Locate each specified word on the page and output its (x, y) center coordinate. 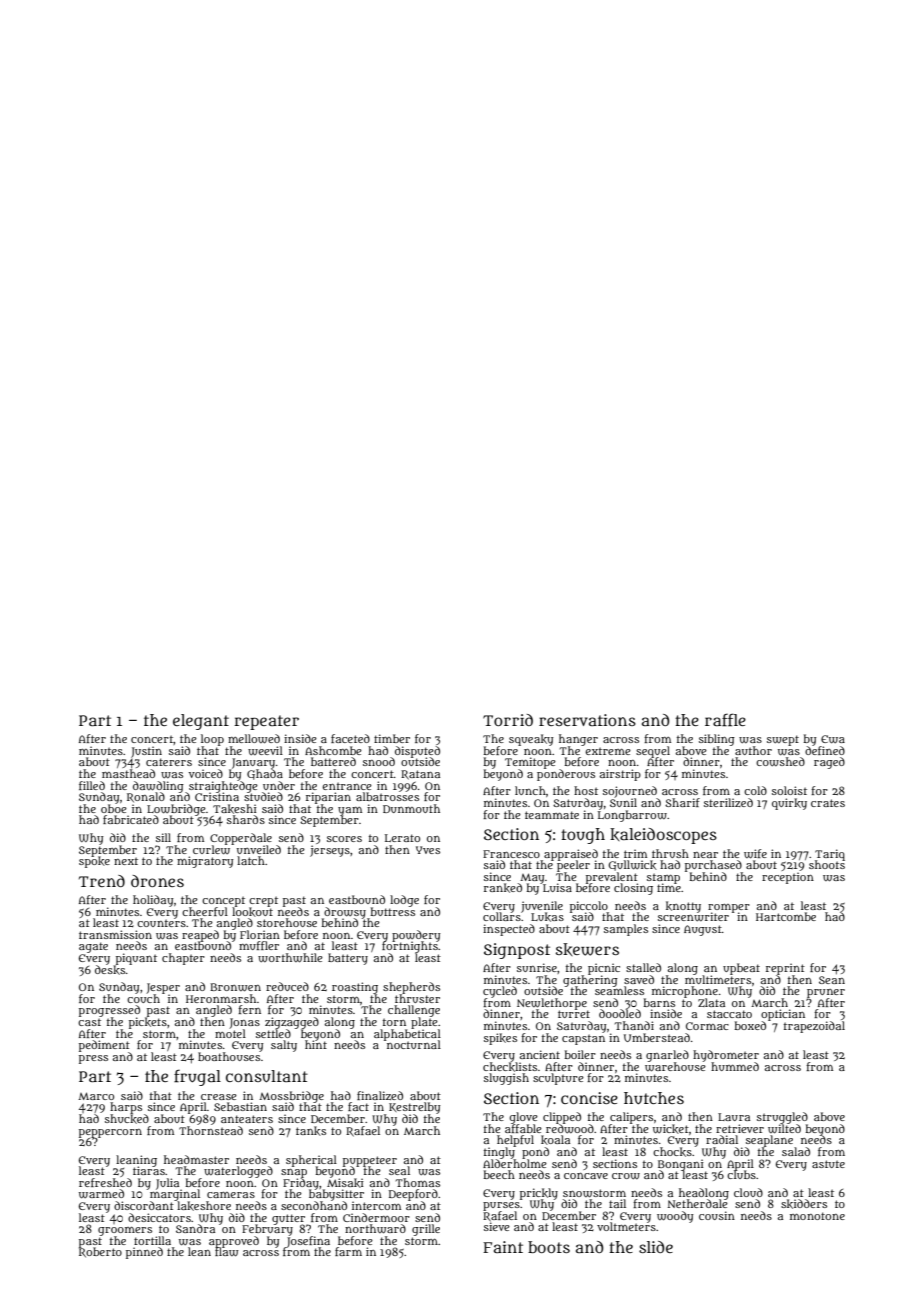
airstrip (620, 775)
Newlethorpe (552, 1004)
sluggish (506, 1079)
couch (143, 998)
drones (157, 881)
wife (755, 854)
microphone (685, 992)
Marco (96, 1096)
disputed (417, 752)
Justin (146, 752)
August (703, 930)
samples (626, 930)
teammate (552, 815)
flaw (227, 1252)
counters (161, 923)
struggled (782, 1118)
